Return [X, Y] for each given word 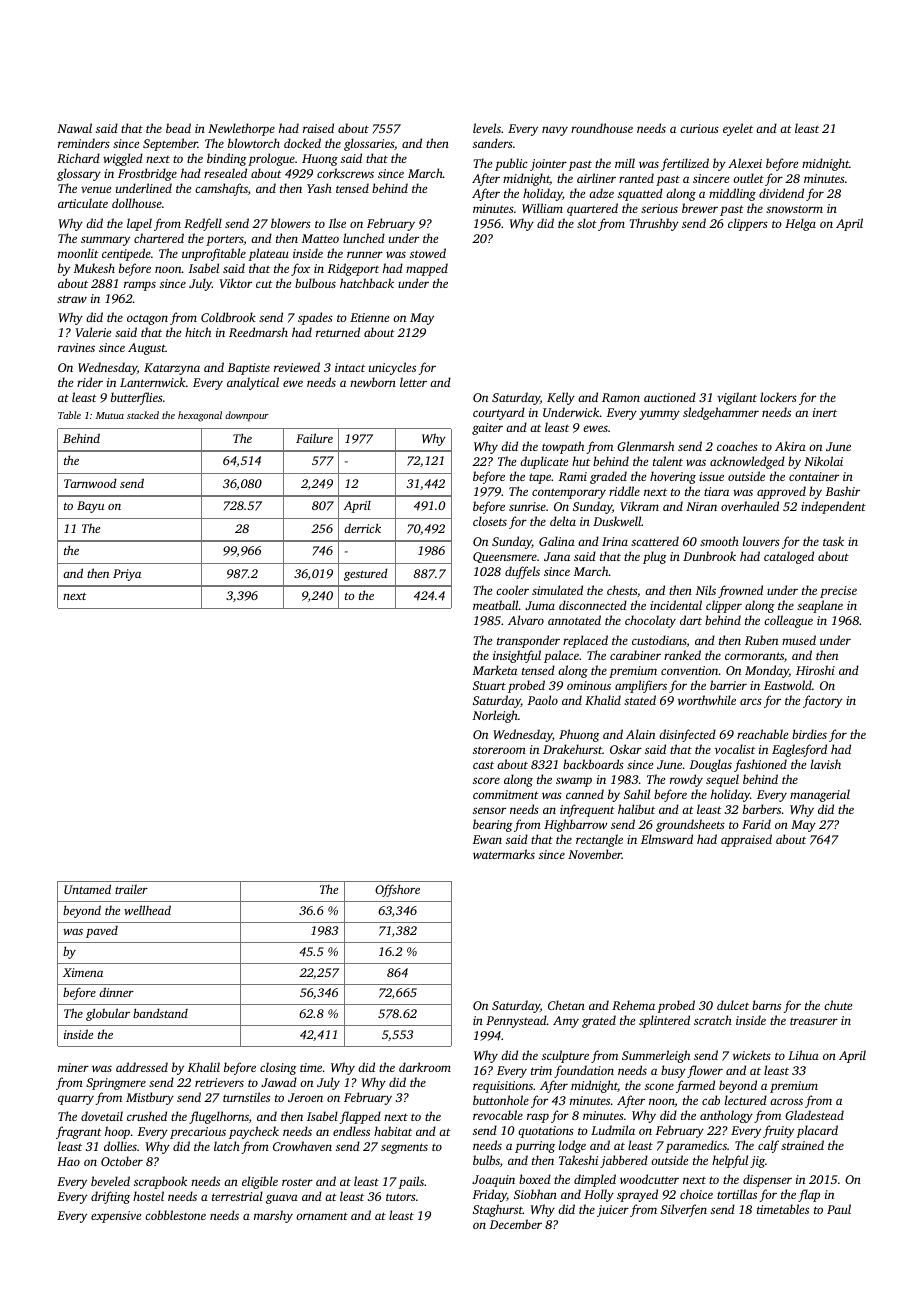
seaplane [820, 606]
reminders [84, 143]
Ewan [487, 839]
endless [351, 1131]
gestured [366, 574]
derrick [362, 528]
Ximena [83, 972]
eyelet [738, 129]
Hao [68, 1161]
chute [838, 1005]
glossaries [369, 144]
